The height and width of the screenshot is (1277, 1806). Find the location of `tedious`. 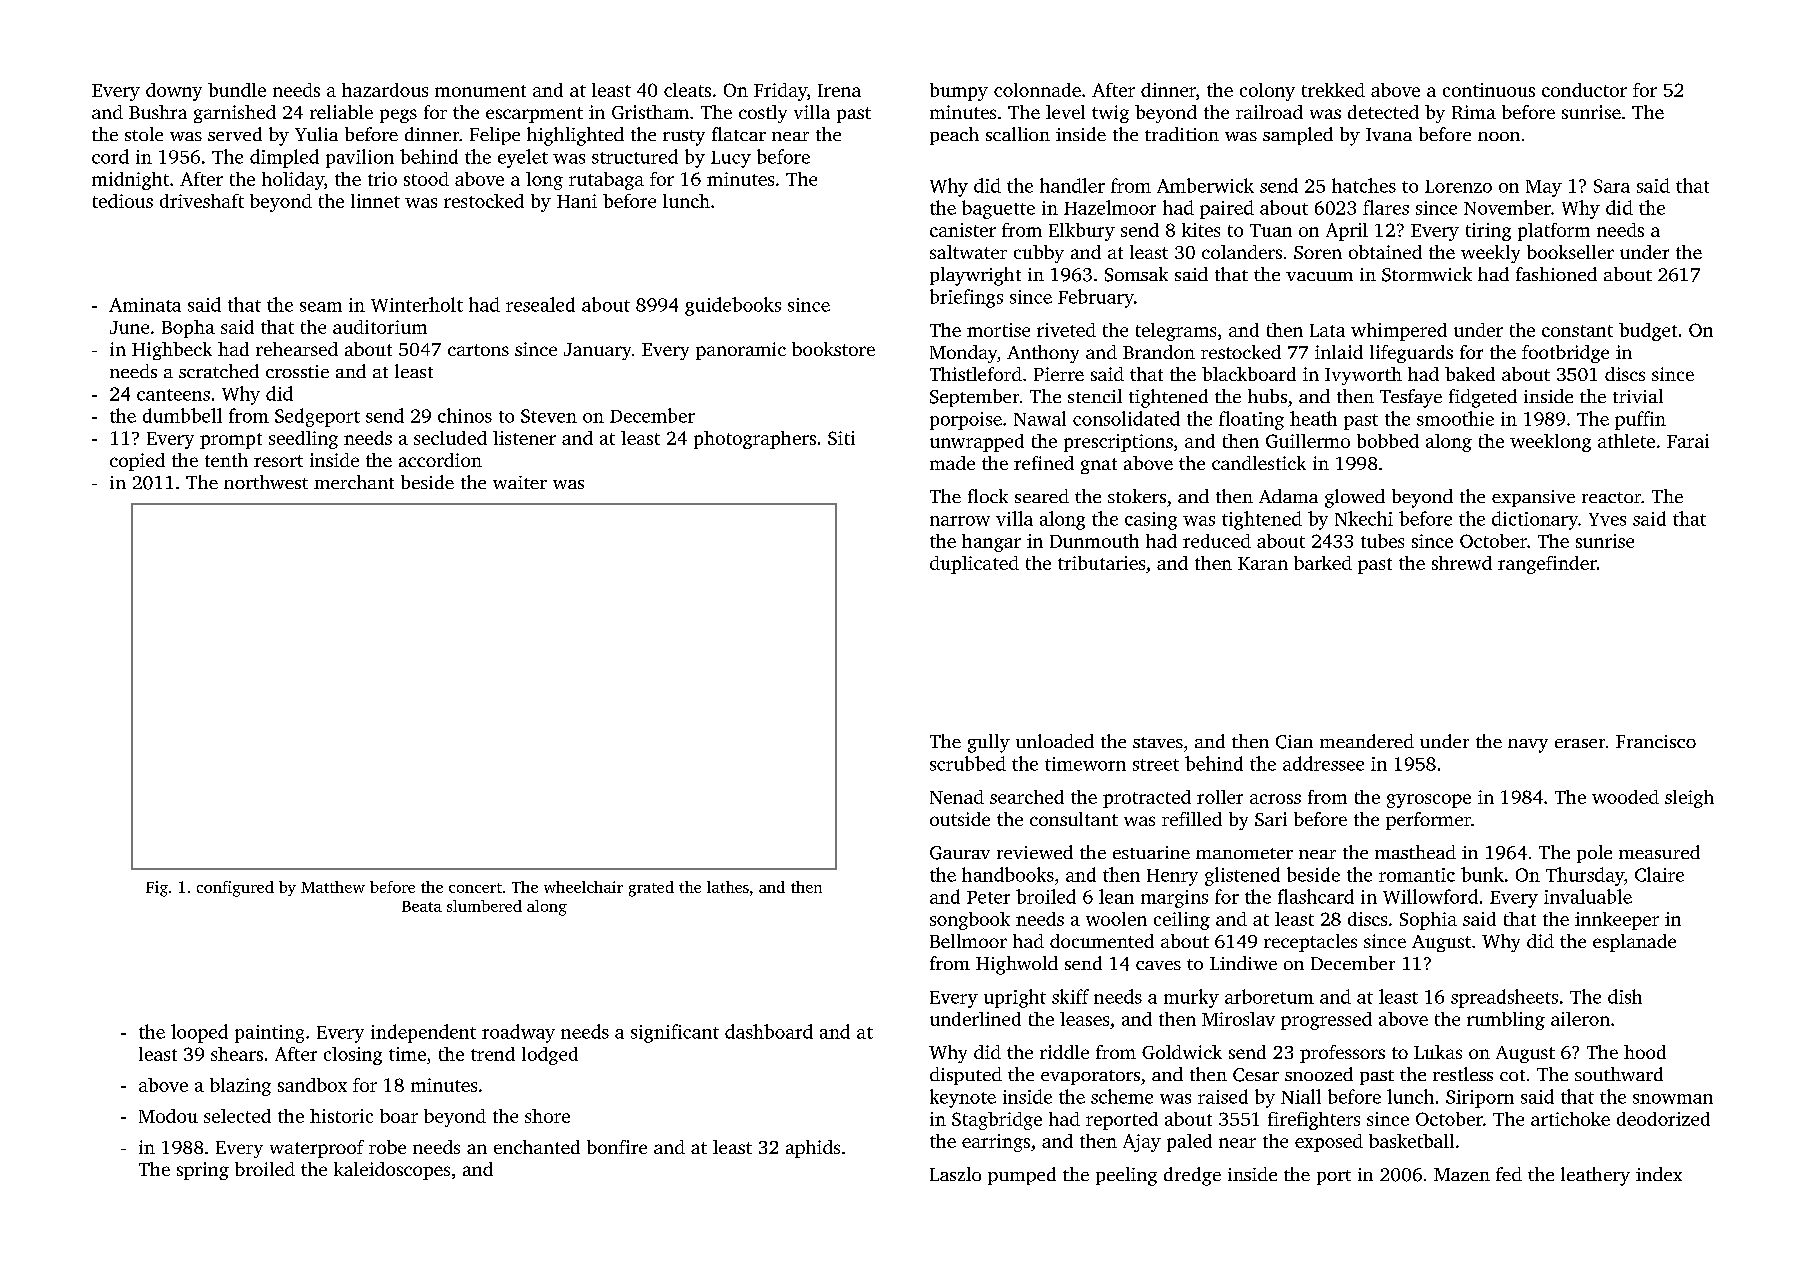

tedious is located at coordinates (123, 201).
